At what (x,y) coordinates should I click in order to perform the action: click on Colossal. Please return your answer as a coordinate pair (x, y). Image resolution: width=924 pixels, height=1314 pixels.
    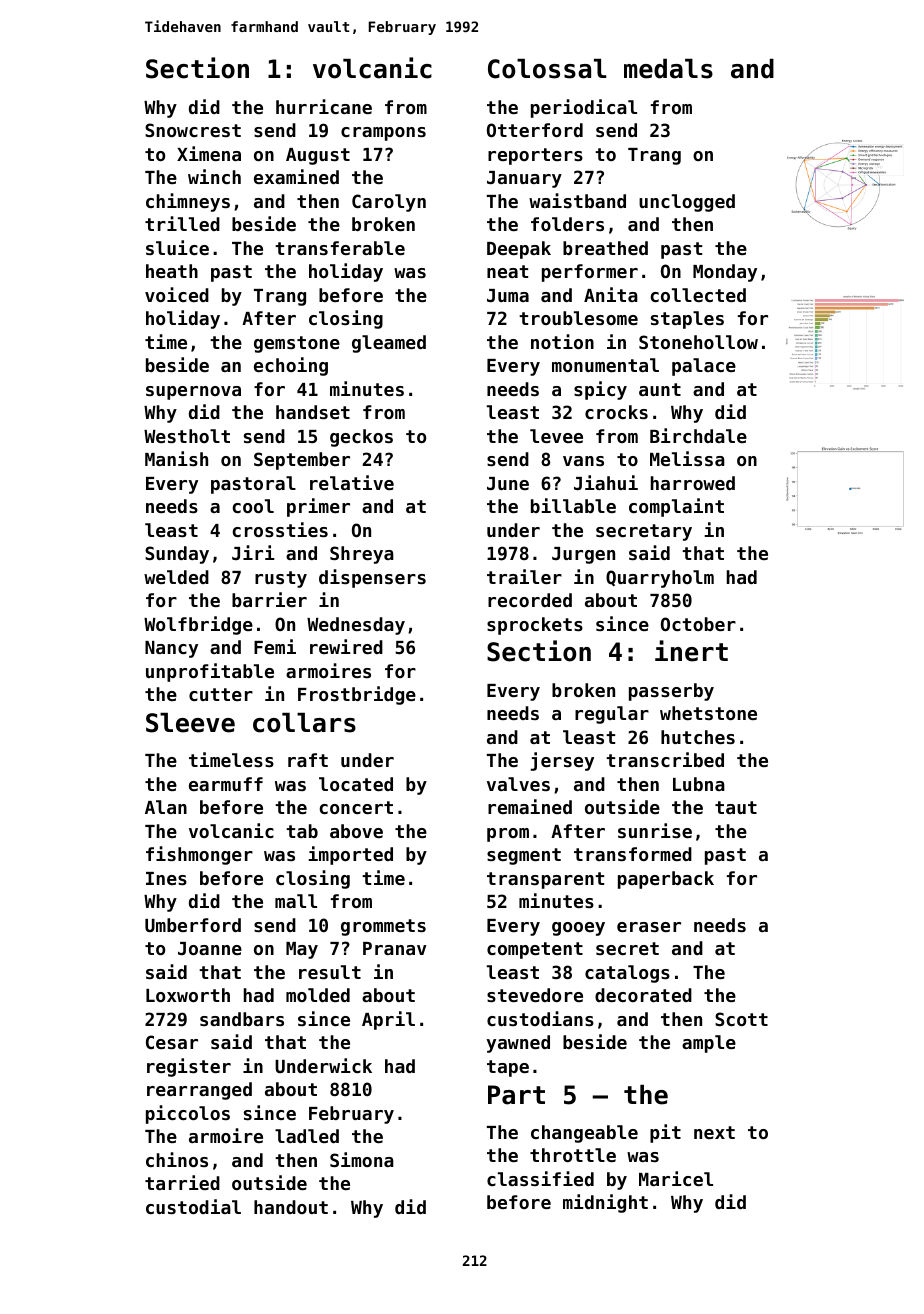
    Looking at the image, I should click on (547, 69).
